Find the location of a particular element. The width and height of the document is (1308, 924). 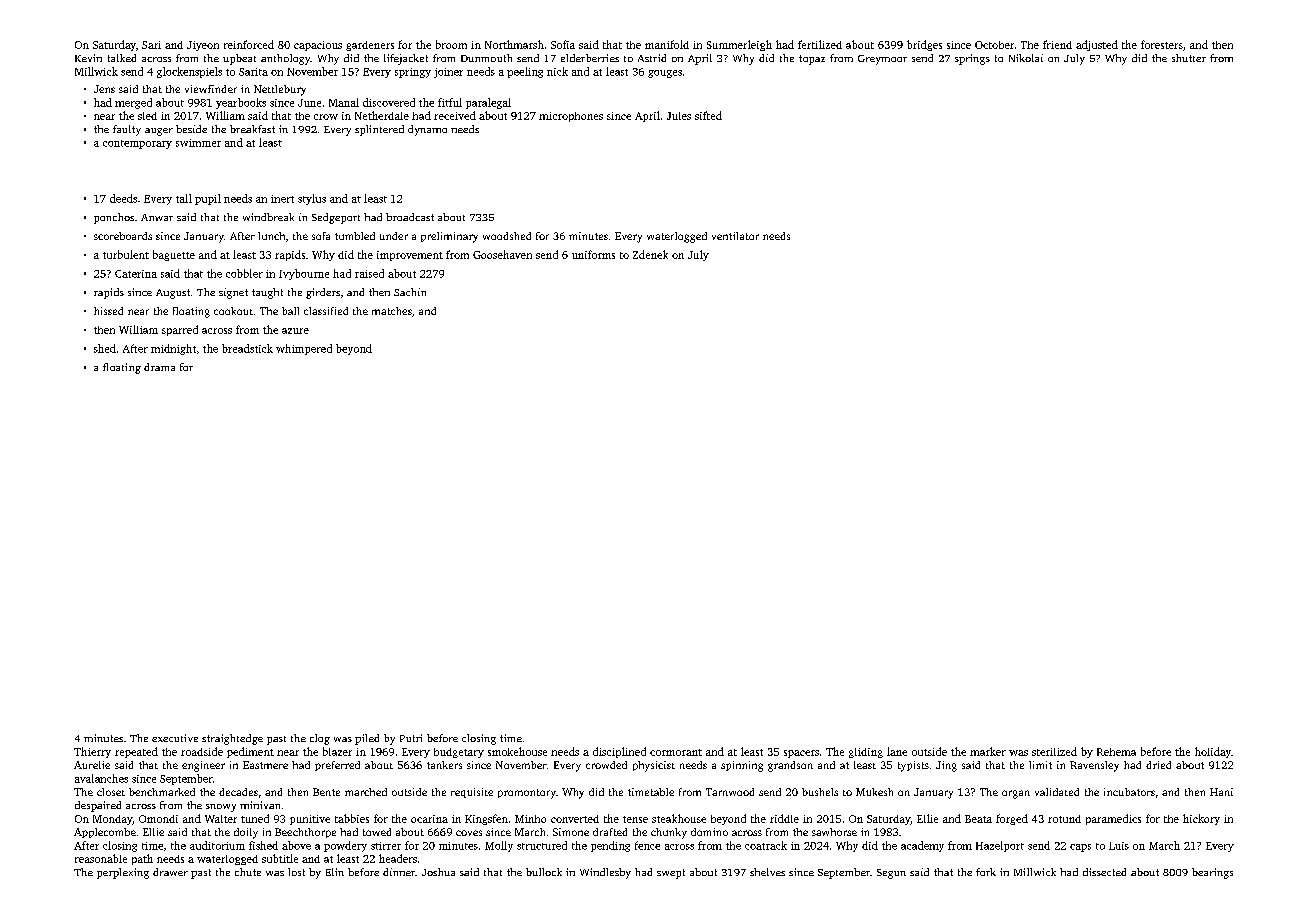

Sofia is located at coordinates (563, 44).
